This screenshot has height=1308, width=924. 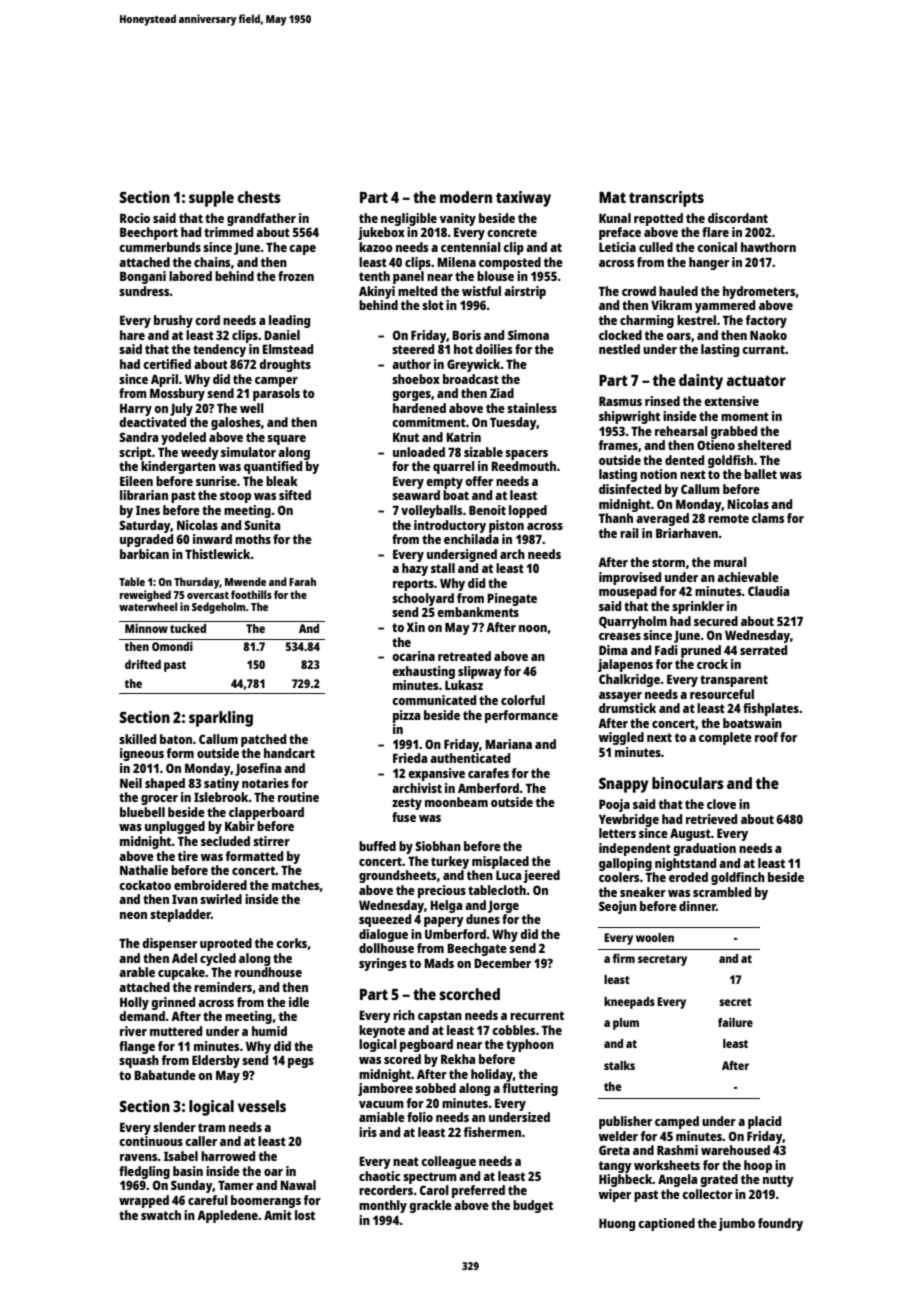 I want to click on supple, so click(x=211, y=199).
